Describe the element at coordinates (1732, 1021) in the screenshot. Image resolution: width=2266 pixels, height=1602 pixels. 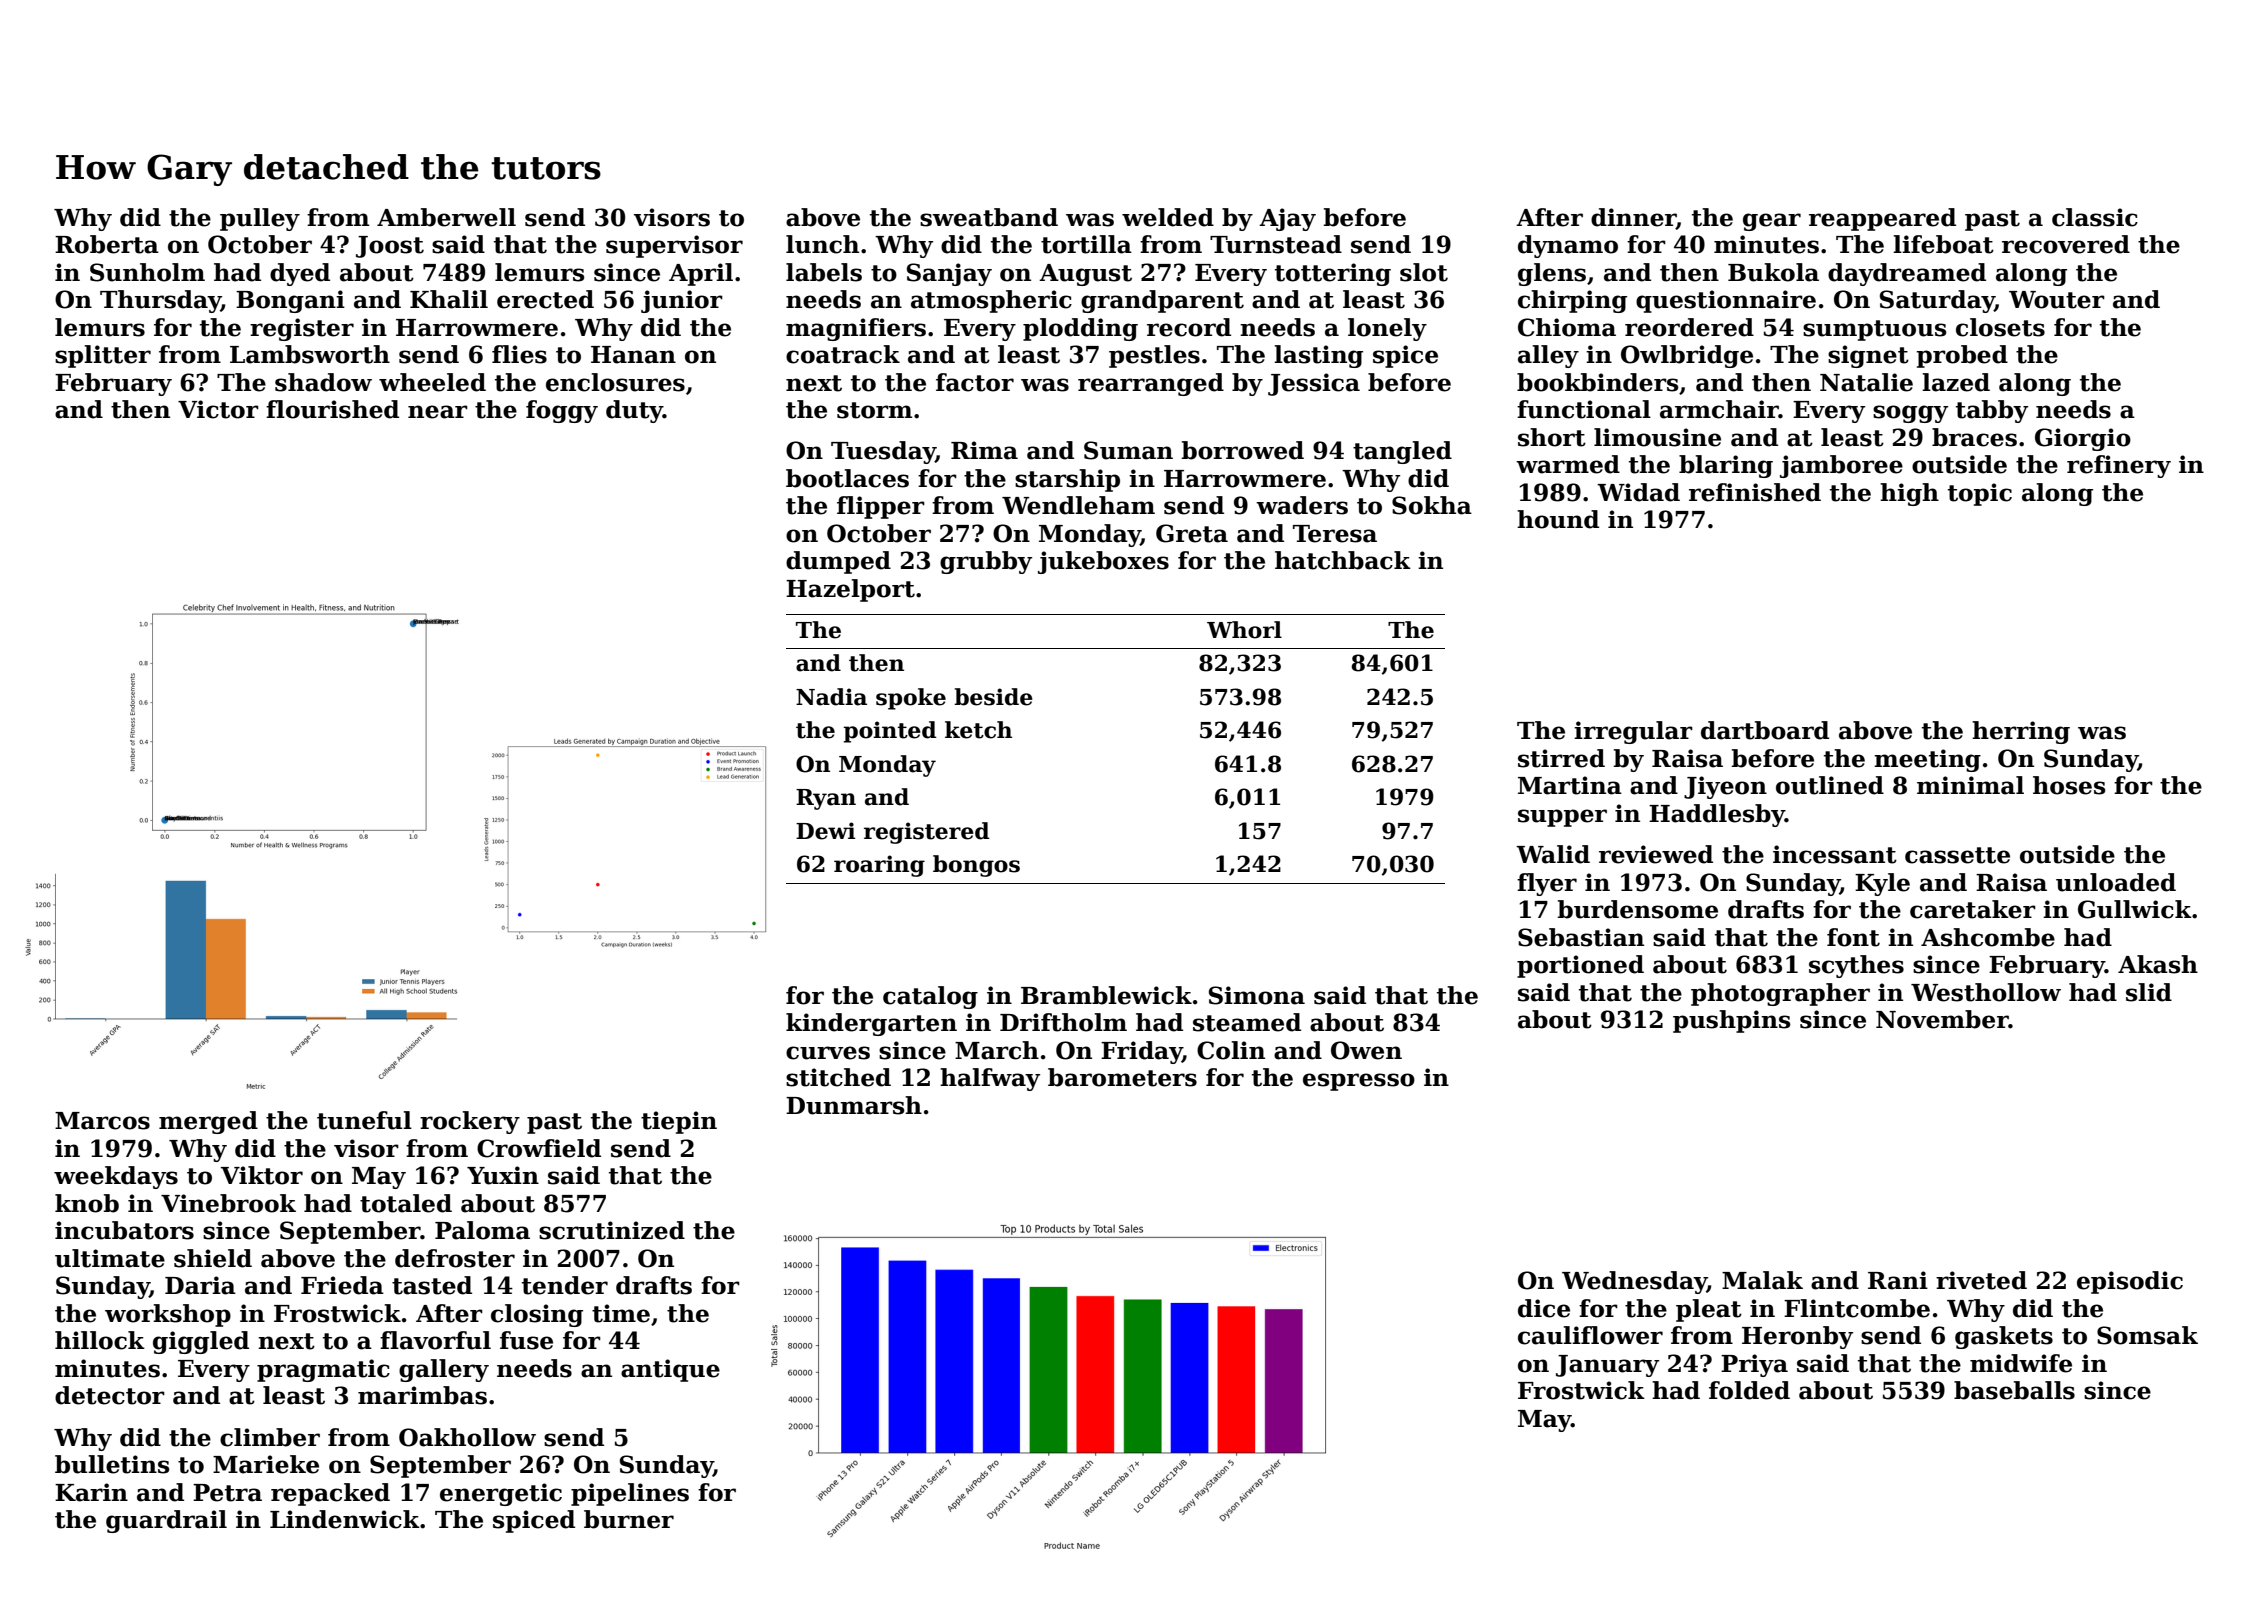
I see `pushpins` at that location.
